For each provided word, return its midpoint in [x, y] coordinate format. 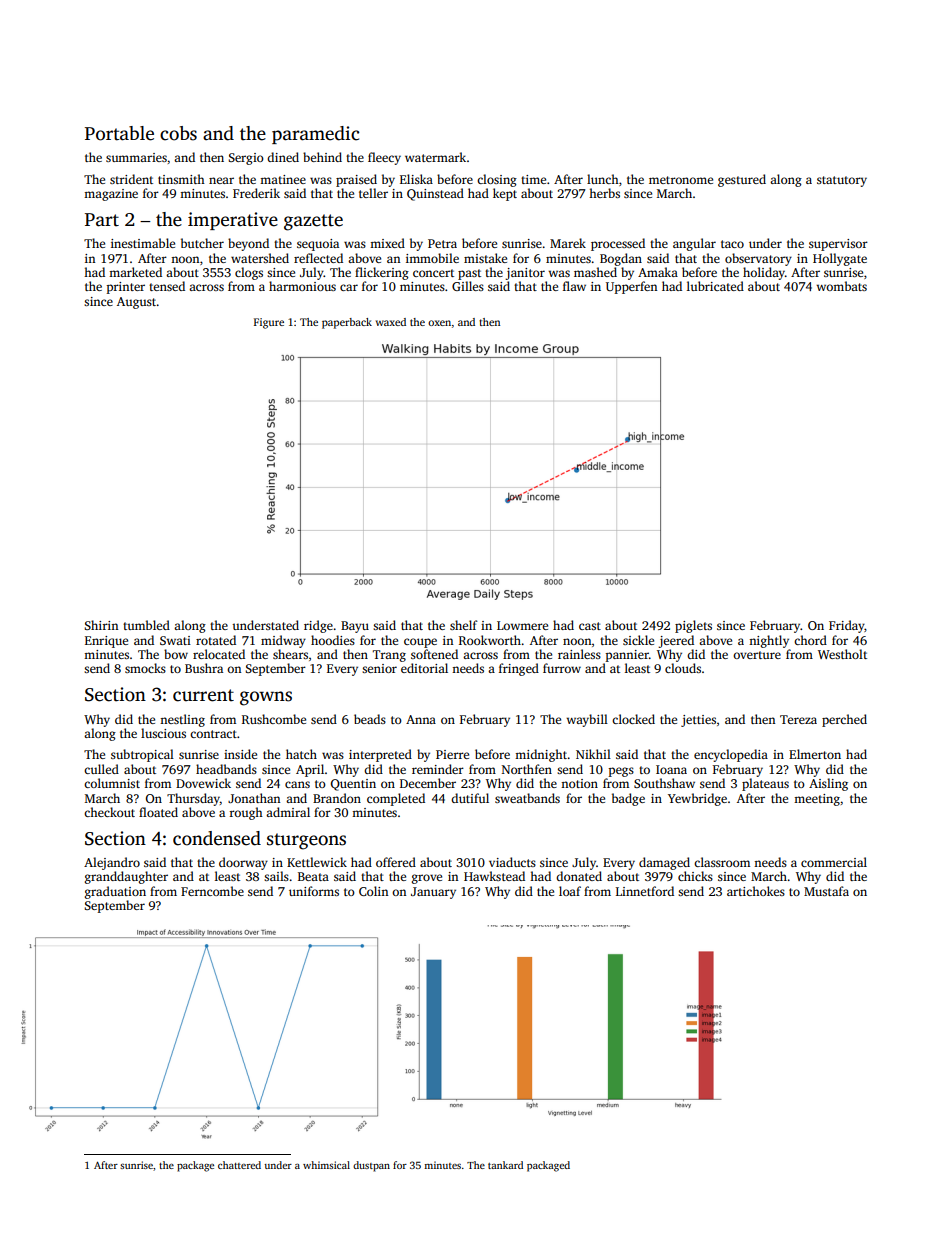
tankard [505, 1165]
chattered [239, 1165]
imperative [233, 221]
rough [246, 813]
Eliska [416, 179]
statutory [842, 181]
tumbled [146, 625]
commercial [834, 862]
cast [590, 626]
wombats [841, 286]
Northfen [527, 769]
